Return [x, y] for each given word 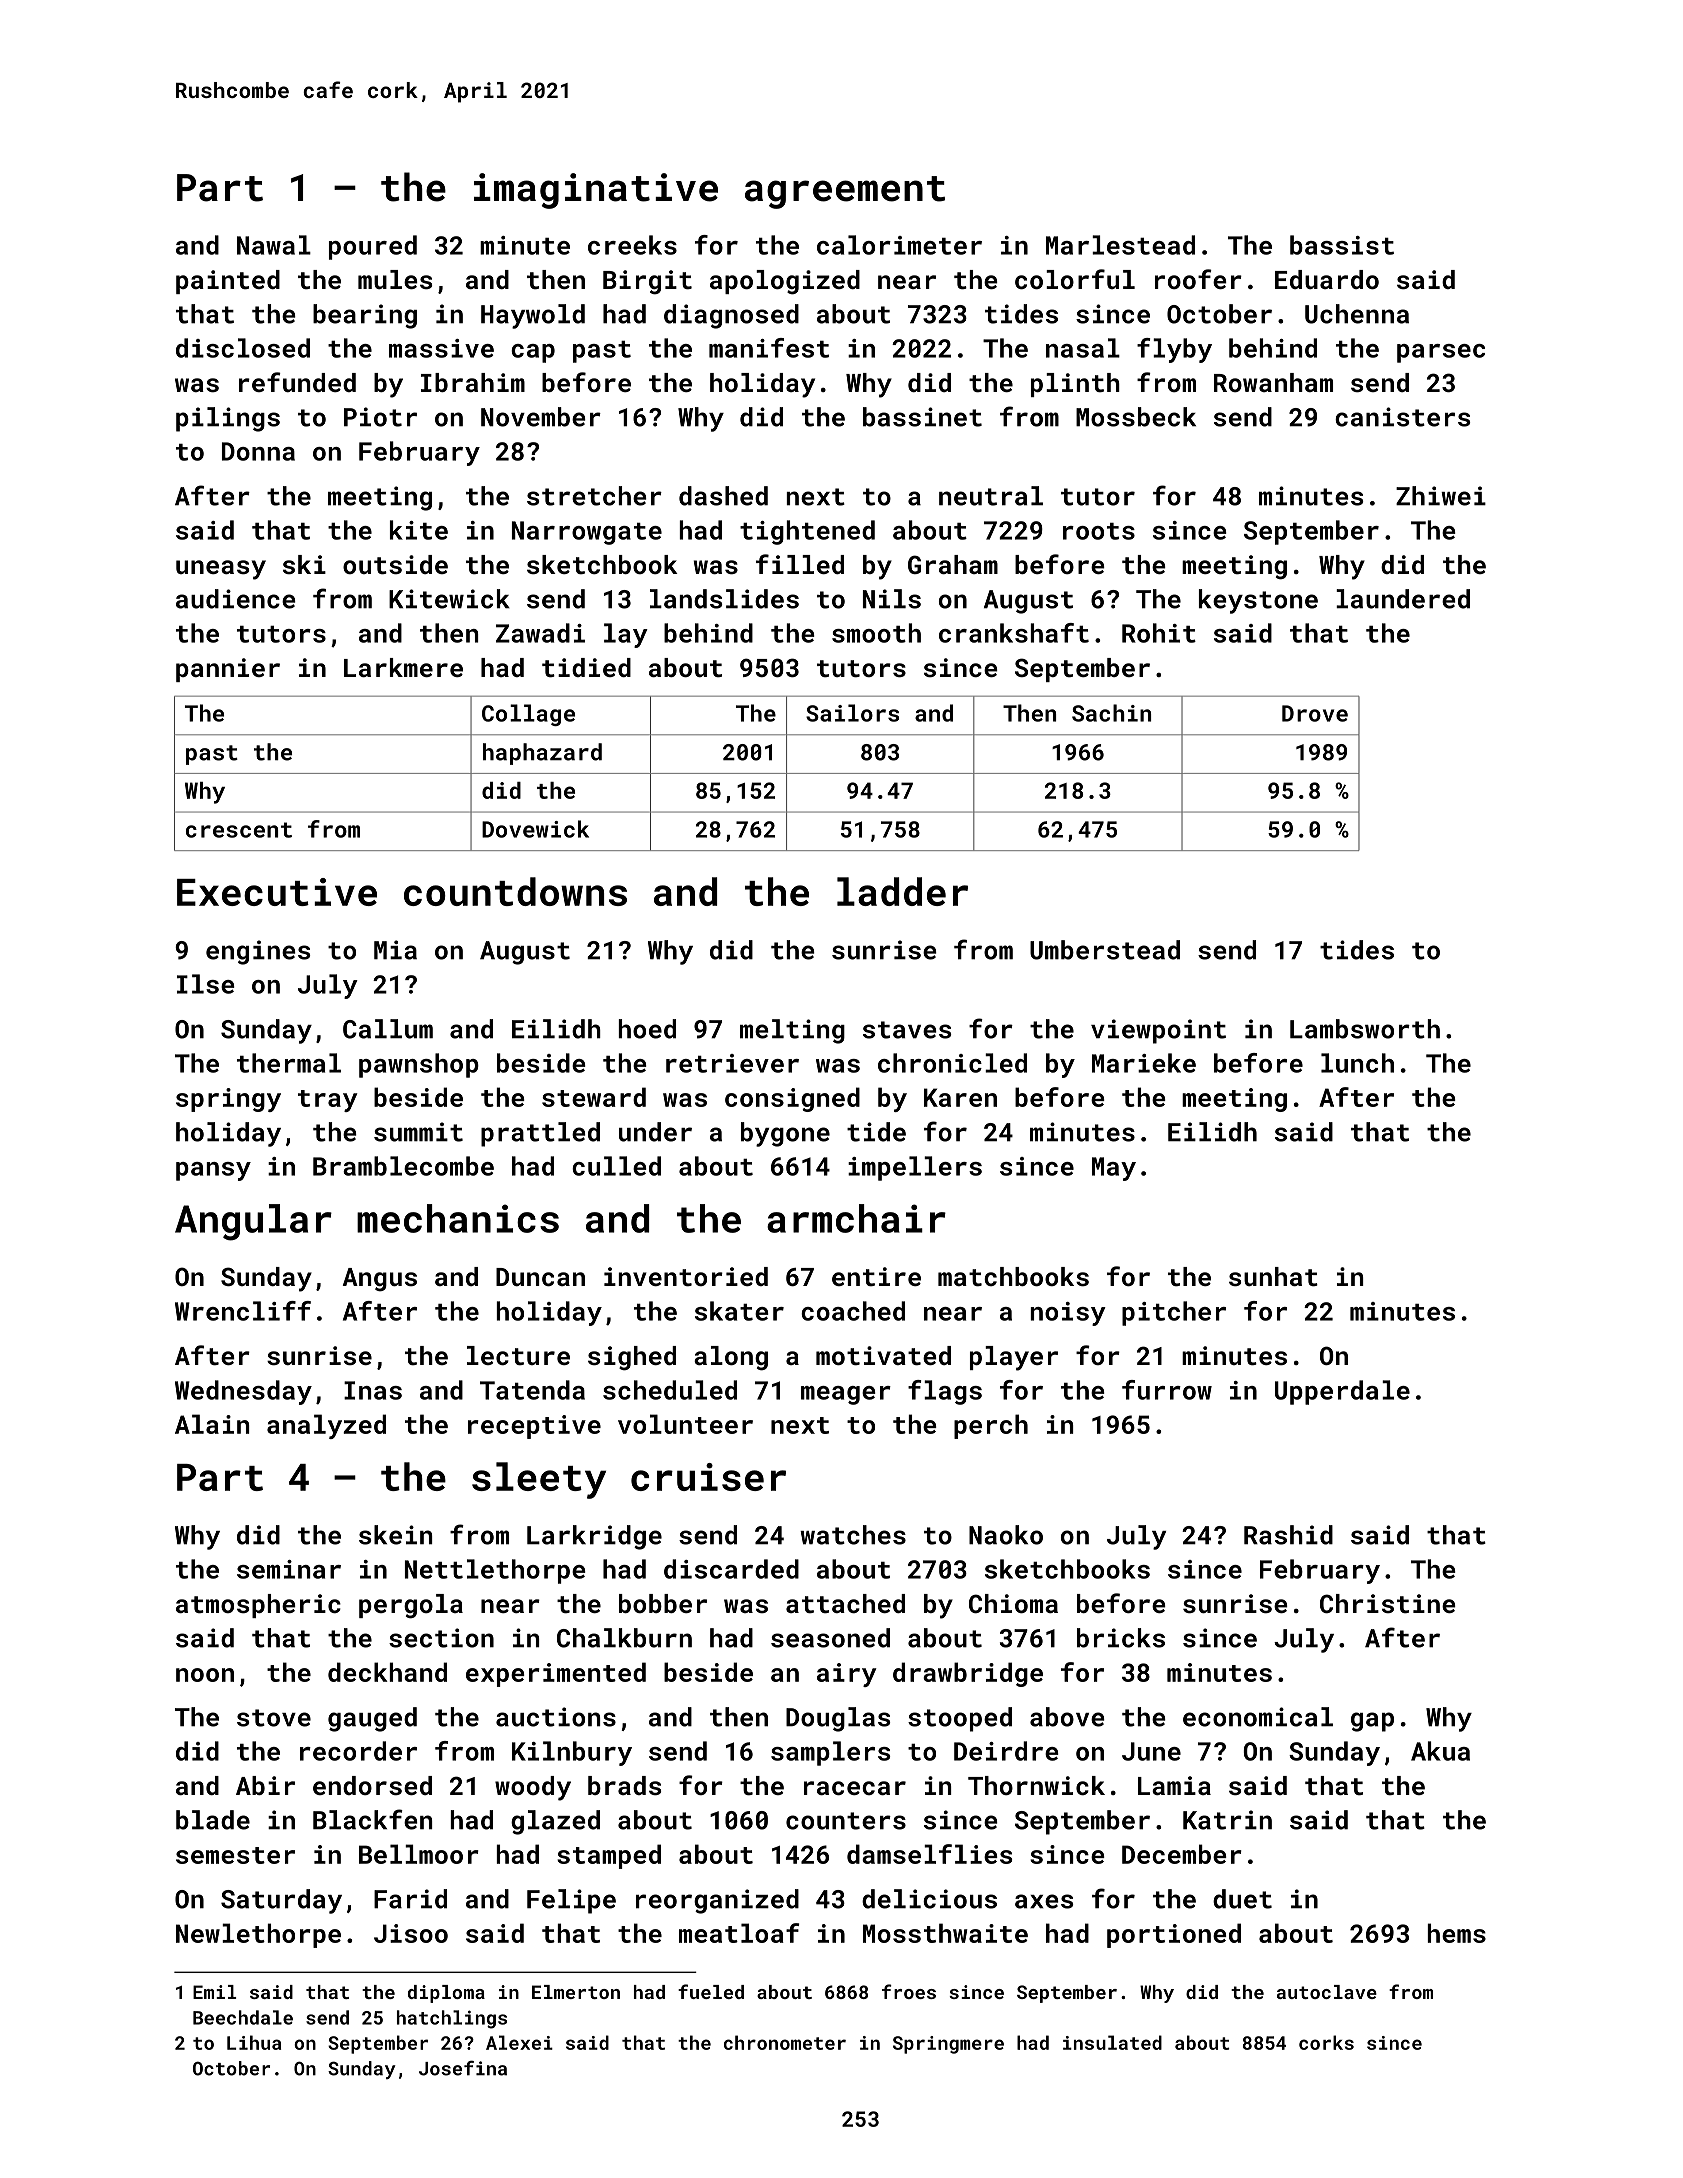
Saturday [281, 1901]
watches [853, 1535]
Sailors [852, 713]
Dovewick [535, 829]
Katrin [1227, 1820]
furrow [1167, 1390]
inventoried [686, 1277]
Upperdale [1342, 1392]
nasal [1083, 348]
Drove [1315, 713]
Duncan [540, 1277]
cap [533, 353]
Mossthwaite [945, 1933]
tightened [807, 532]
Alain [212, 1424]
